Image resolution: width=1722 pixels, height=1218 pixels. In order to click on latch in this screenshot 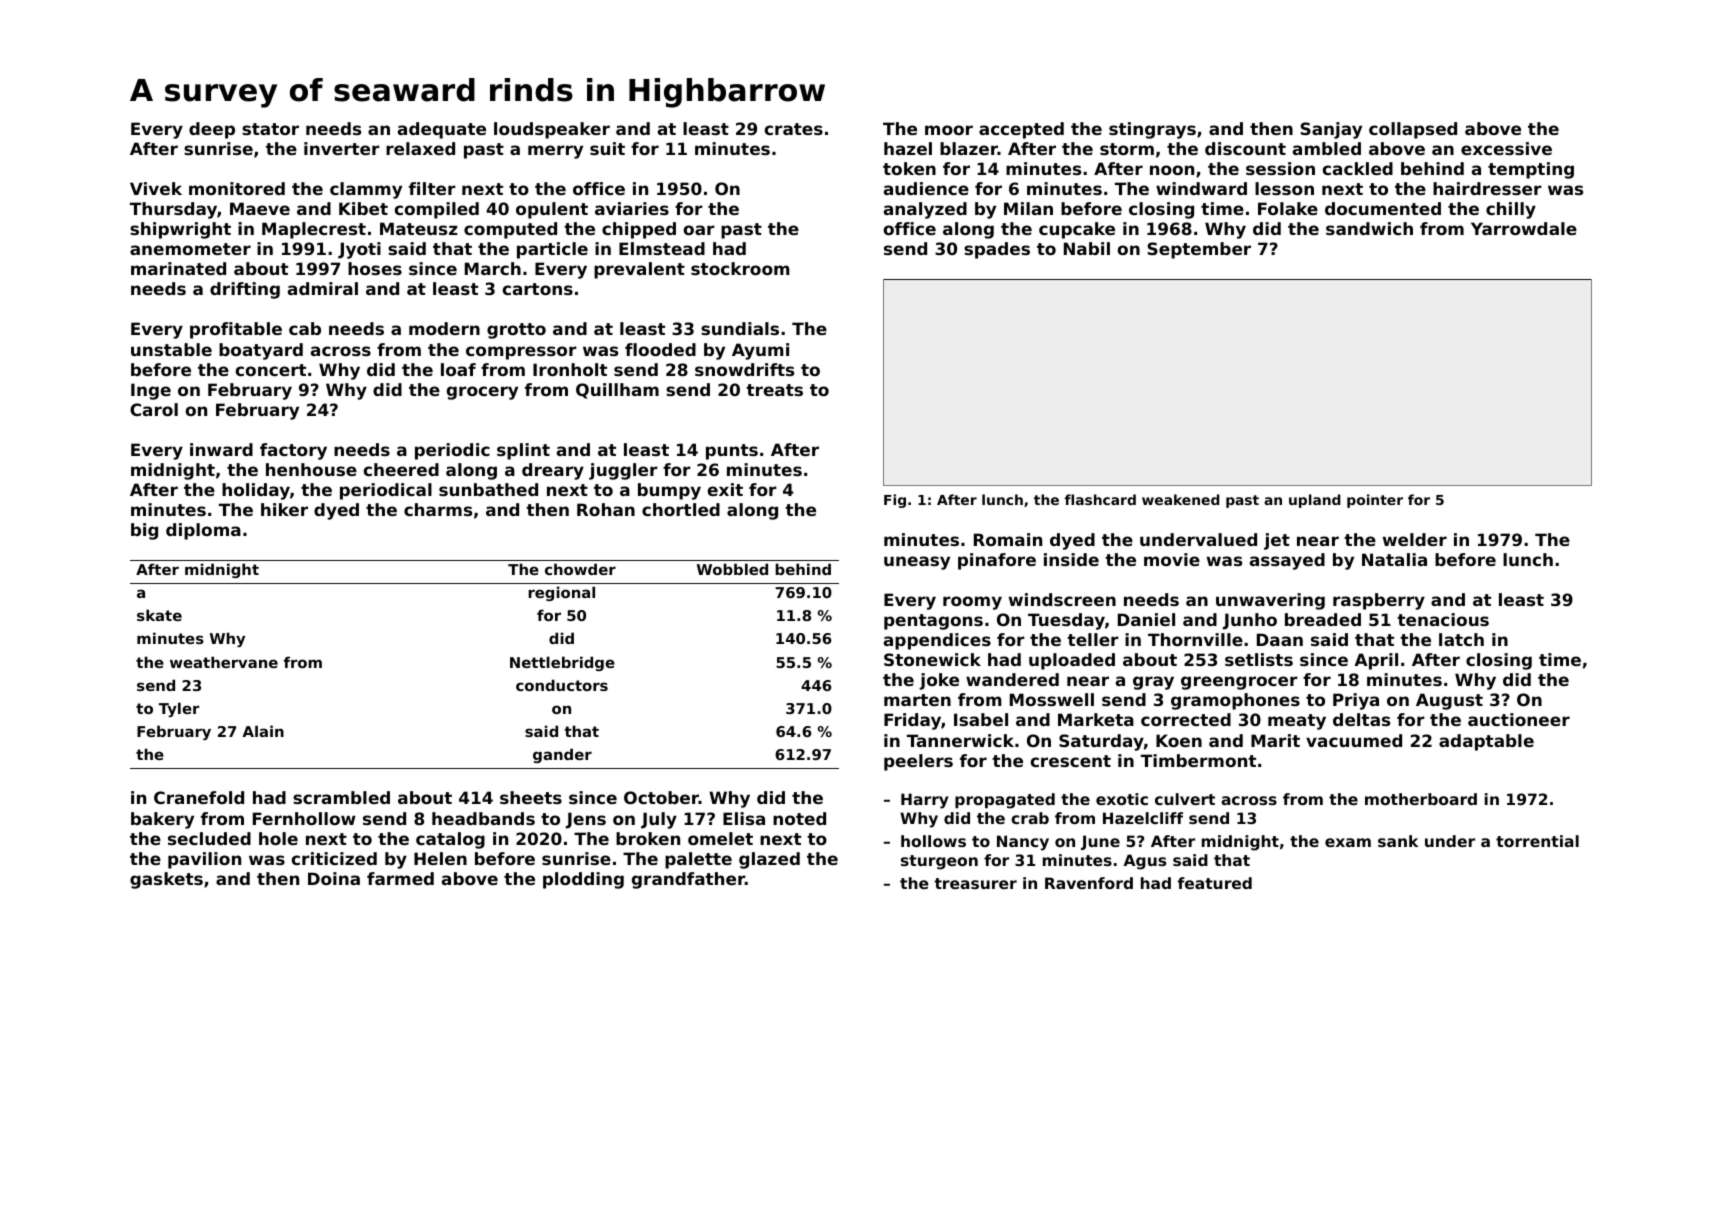, I will do `click(1461, 639)`.
